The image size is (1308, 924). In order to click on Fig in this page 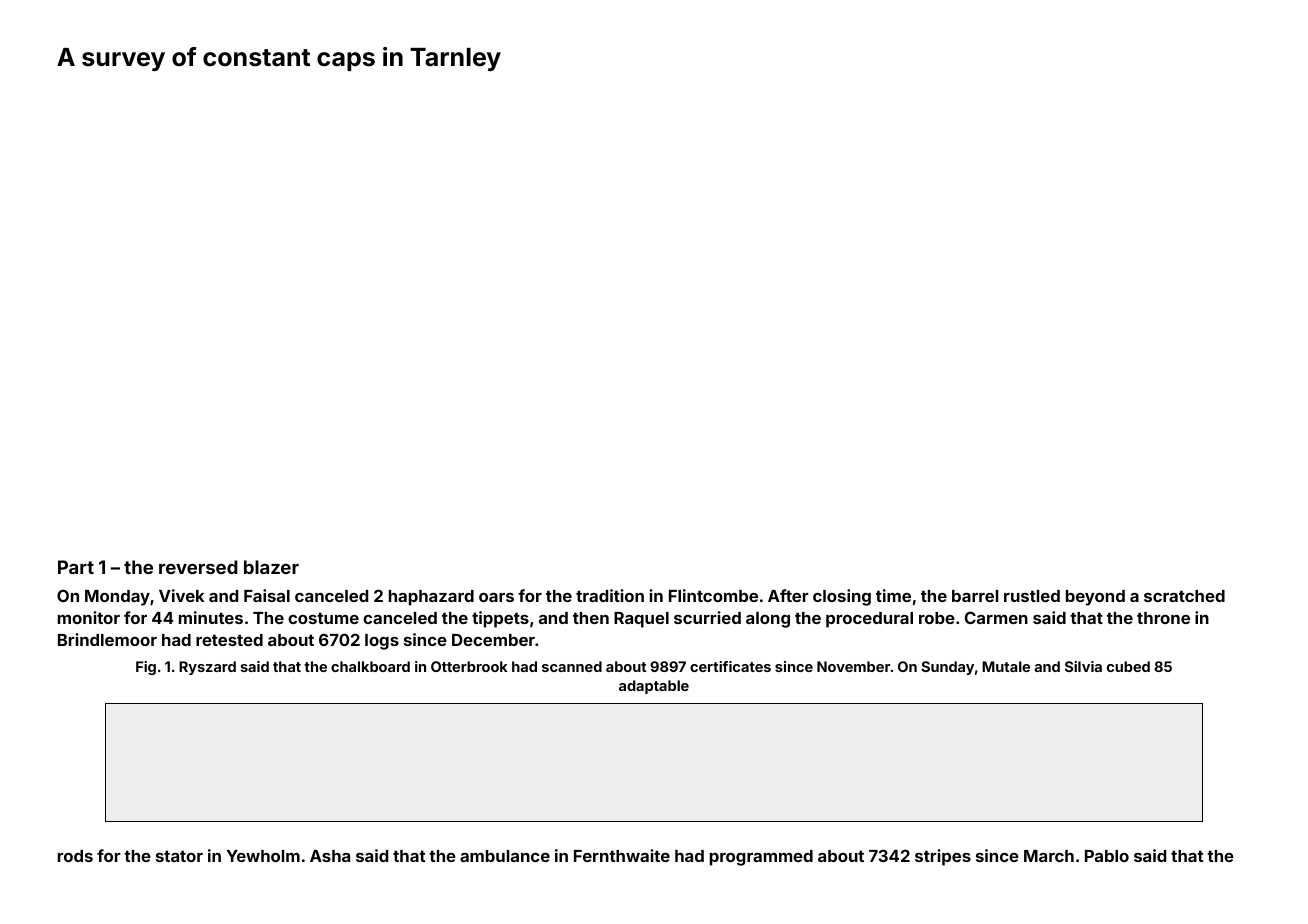, I will do `click(146, 668)`.
